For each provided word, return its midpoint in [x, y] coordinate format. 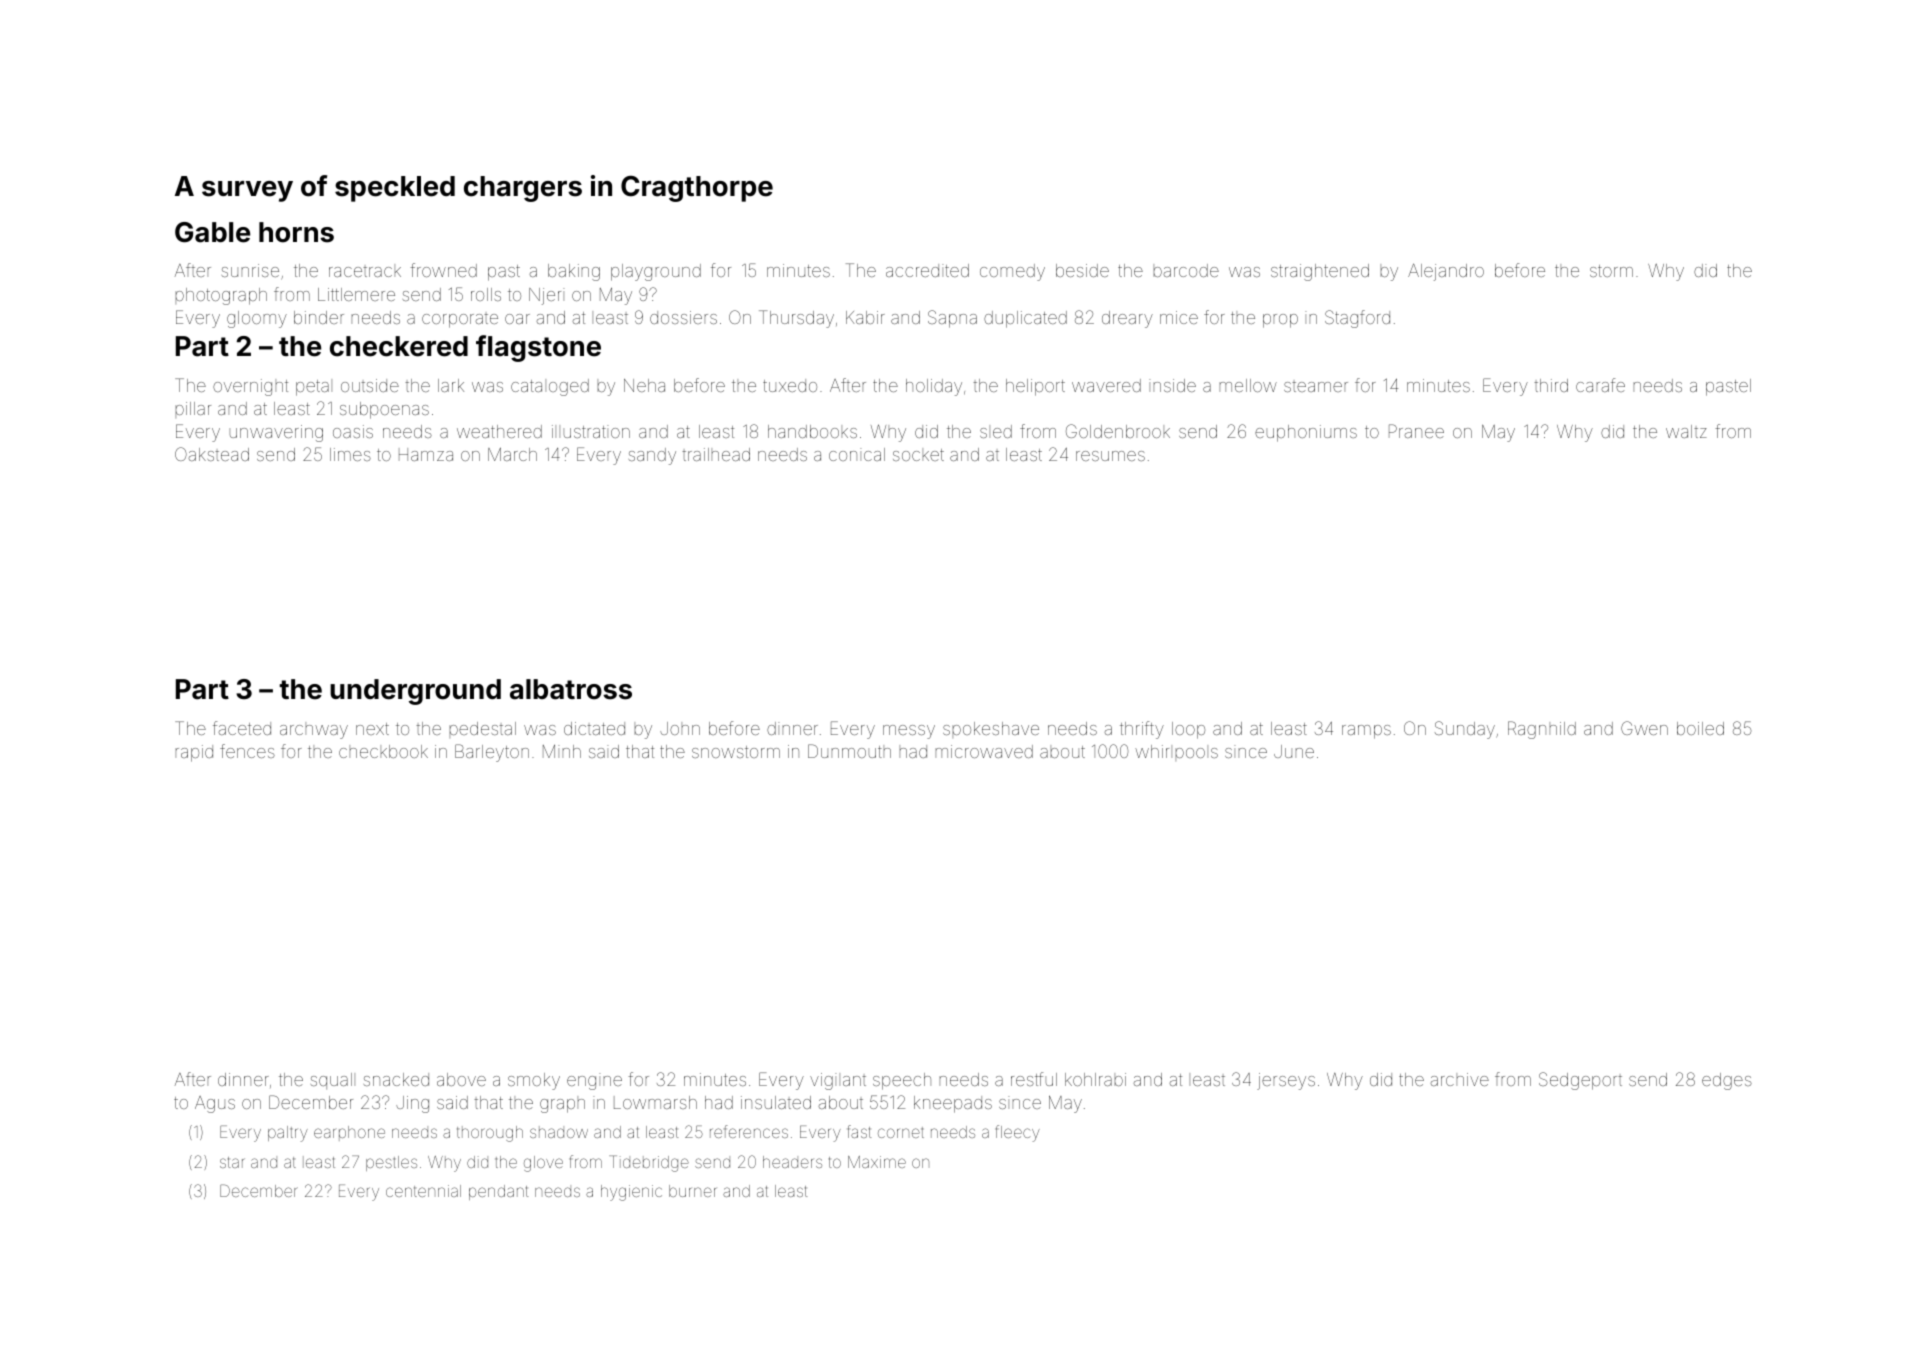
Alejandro [1446, 272]
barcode [1186, 270]
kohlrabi [1095, 1079]
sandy [652, 456]
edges [1727, 1081]
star [232, 1162]
